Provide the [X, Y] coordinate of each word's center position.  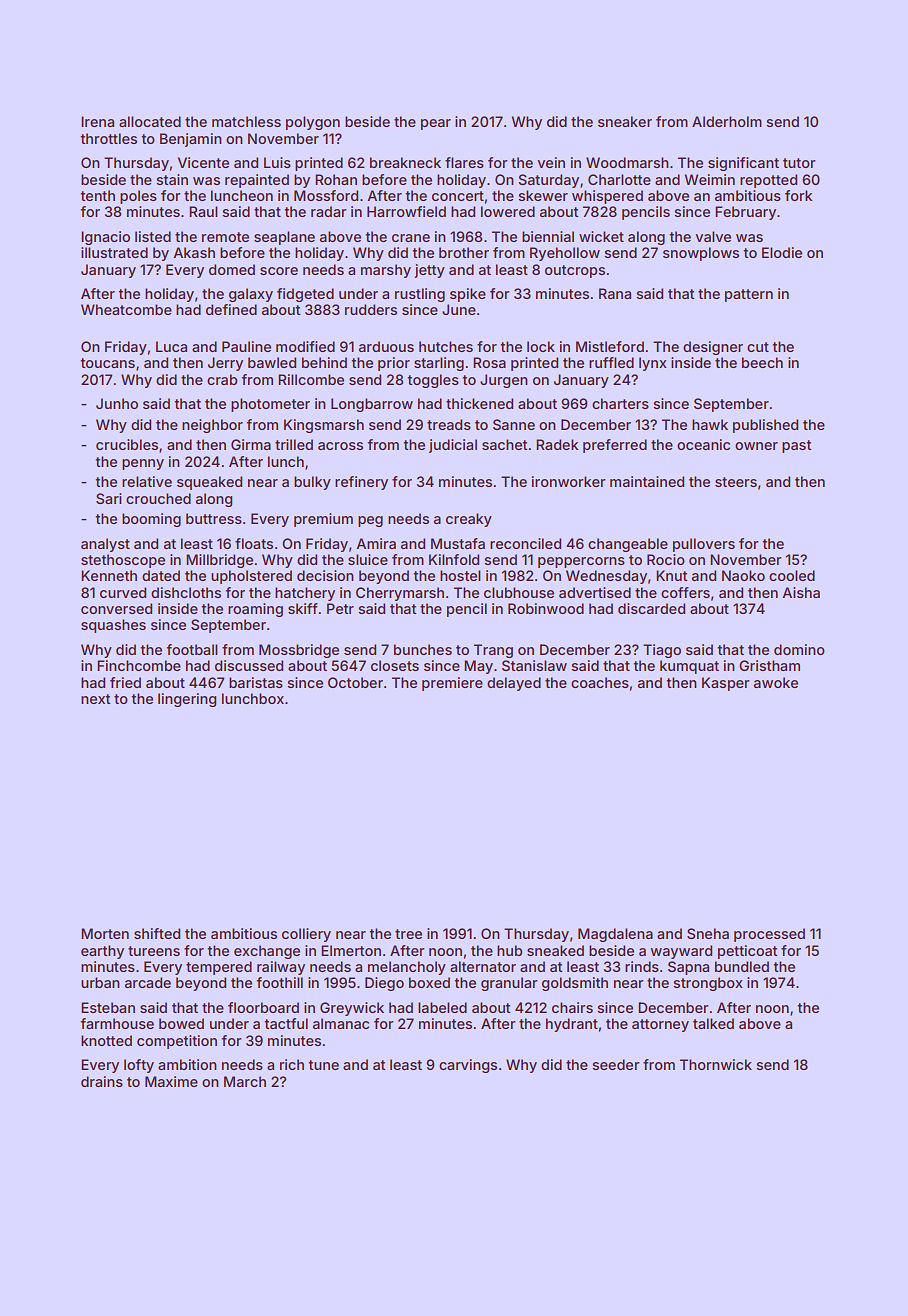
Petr [340, 608]
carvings [468, 1066]
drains [102, 1081]
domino [799, 649]
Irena [97, 121]
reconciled [525, 543]
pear [436, 124]
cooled [792, 575]
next [95, 699]
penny [143, 464]
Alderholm [727, 121]
